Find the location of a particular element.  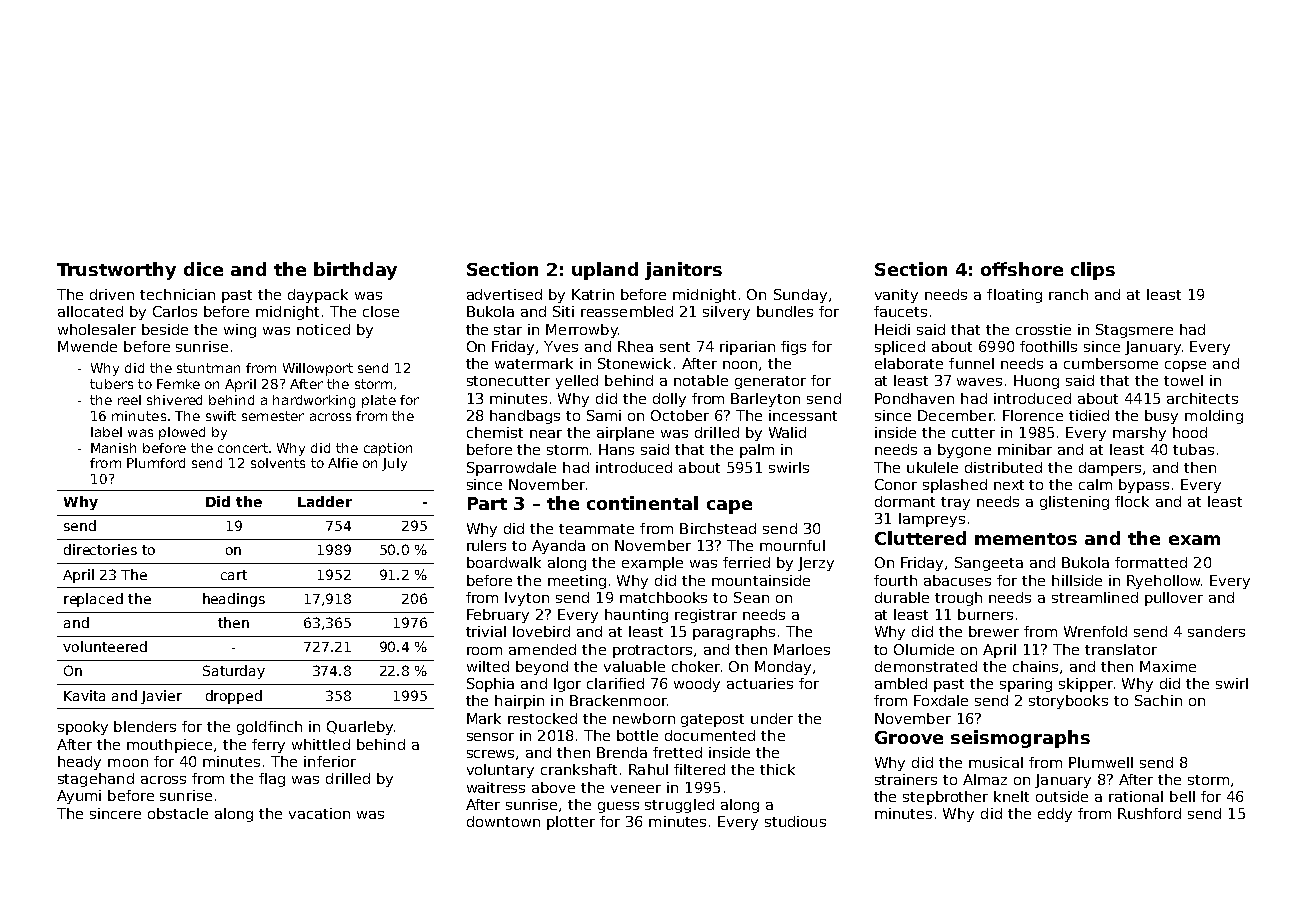

noticed is located at coordinates (323, 329).
